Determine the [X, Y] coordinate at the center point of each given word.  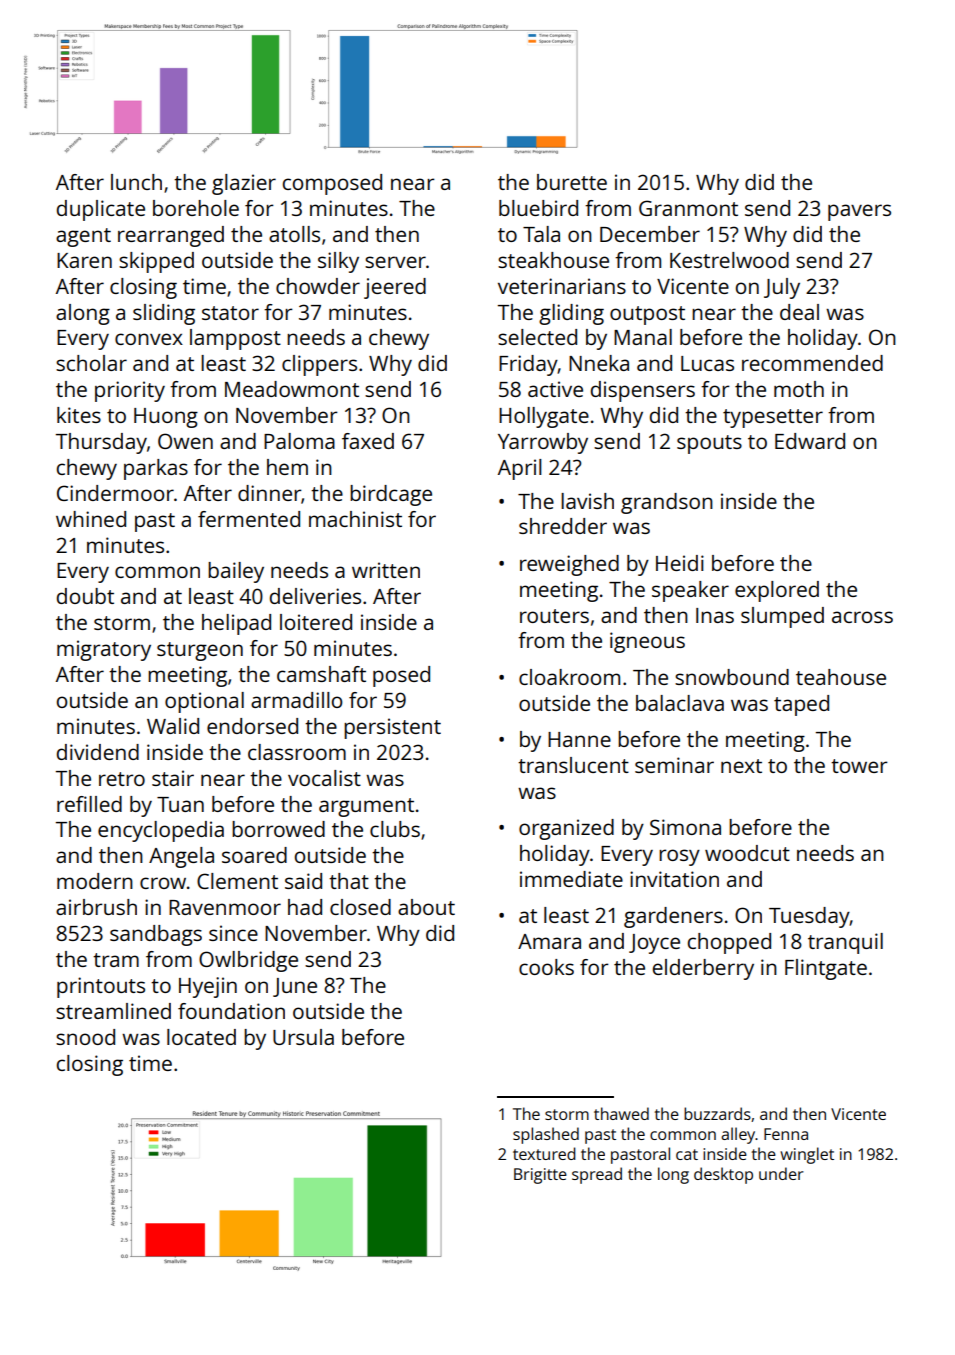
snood [85, 1037]
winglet [807, 1155]
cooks [546, 967]
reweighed [569, 565]
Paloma [299, 441]
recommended [812, 363]
